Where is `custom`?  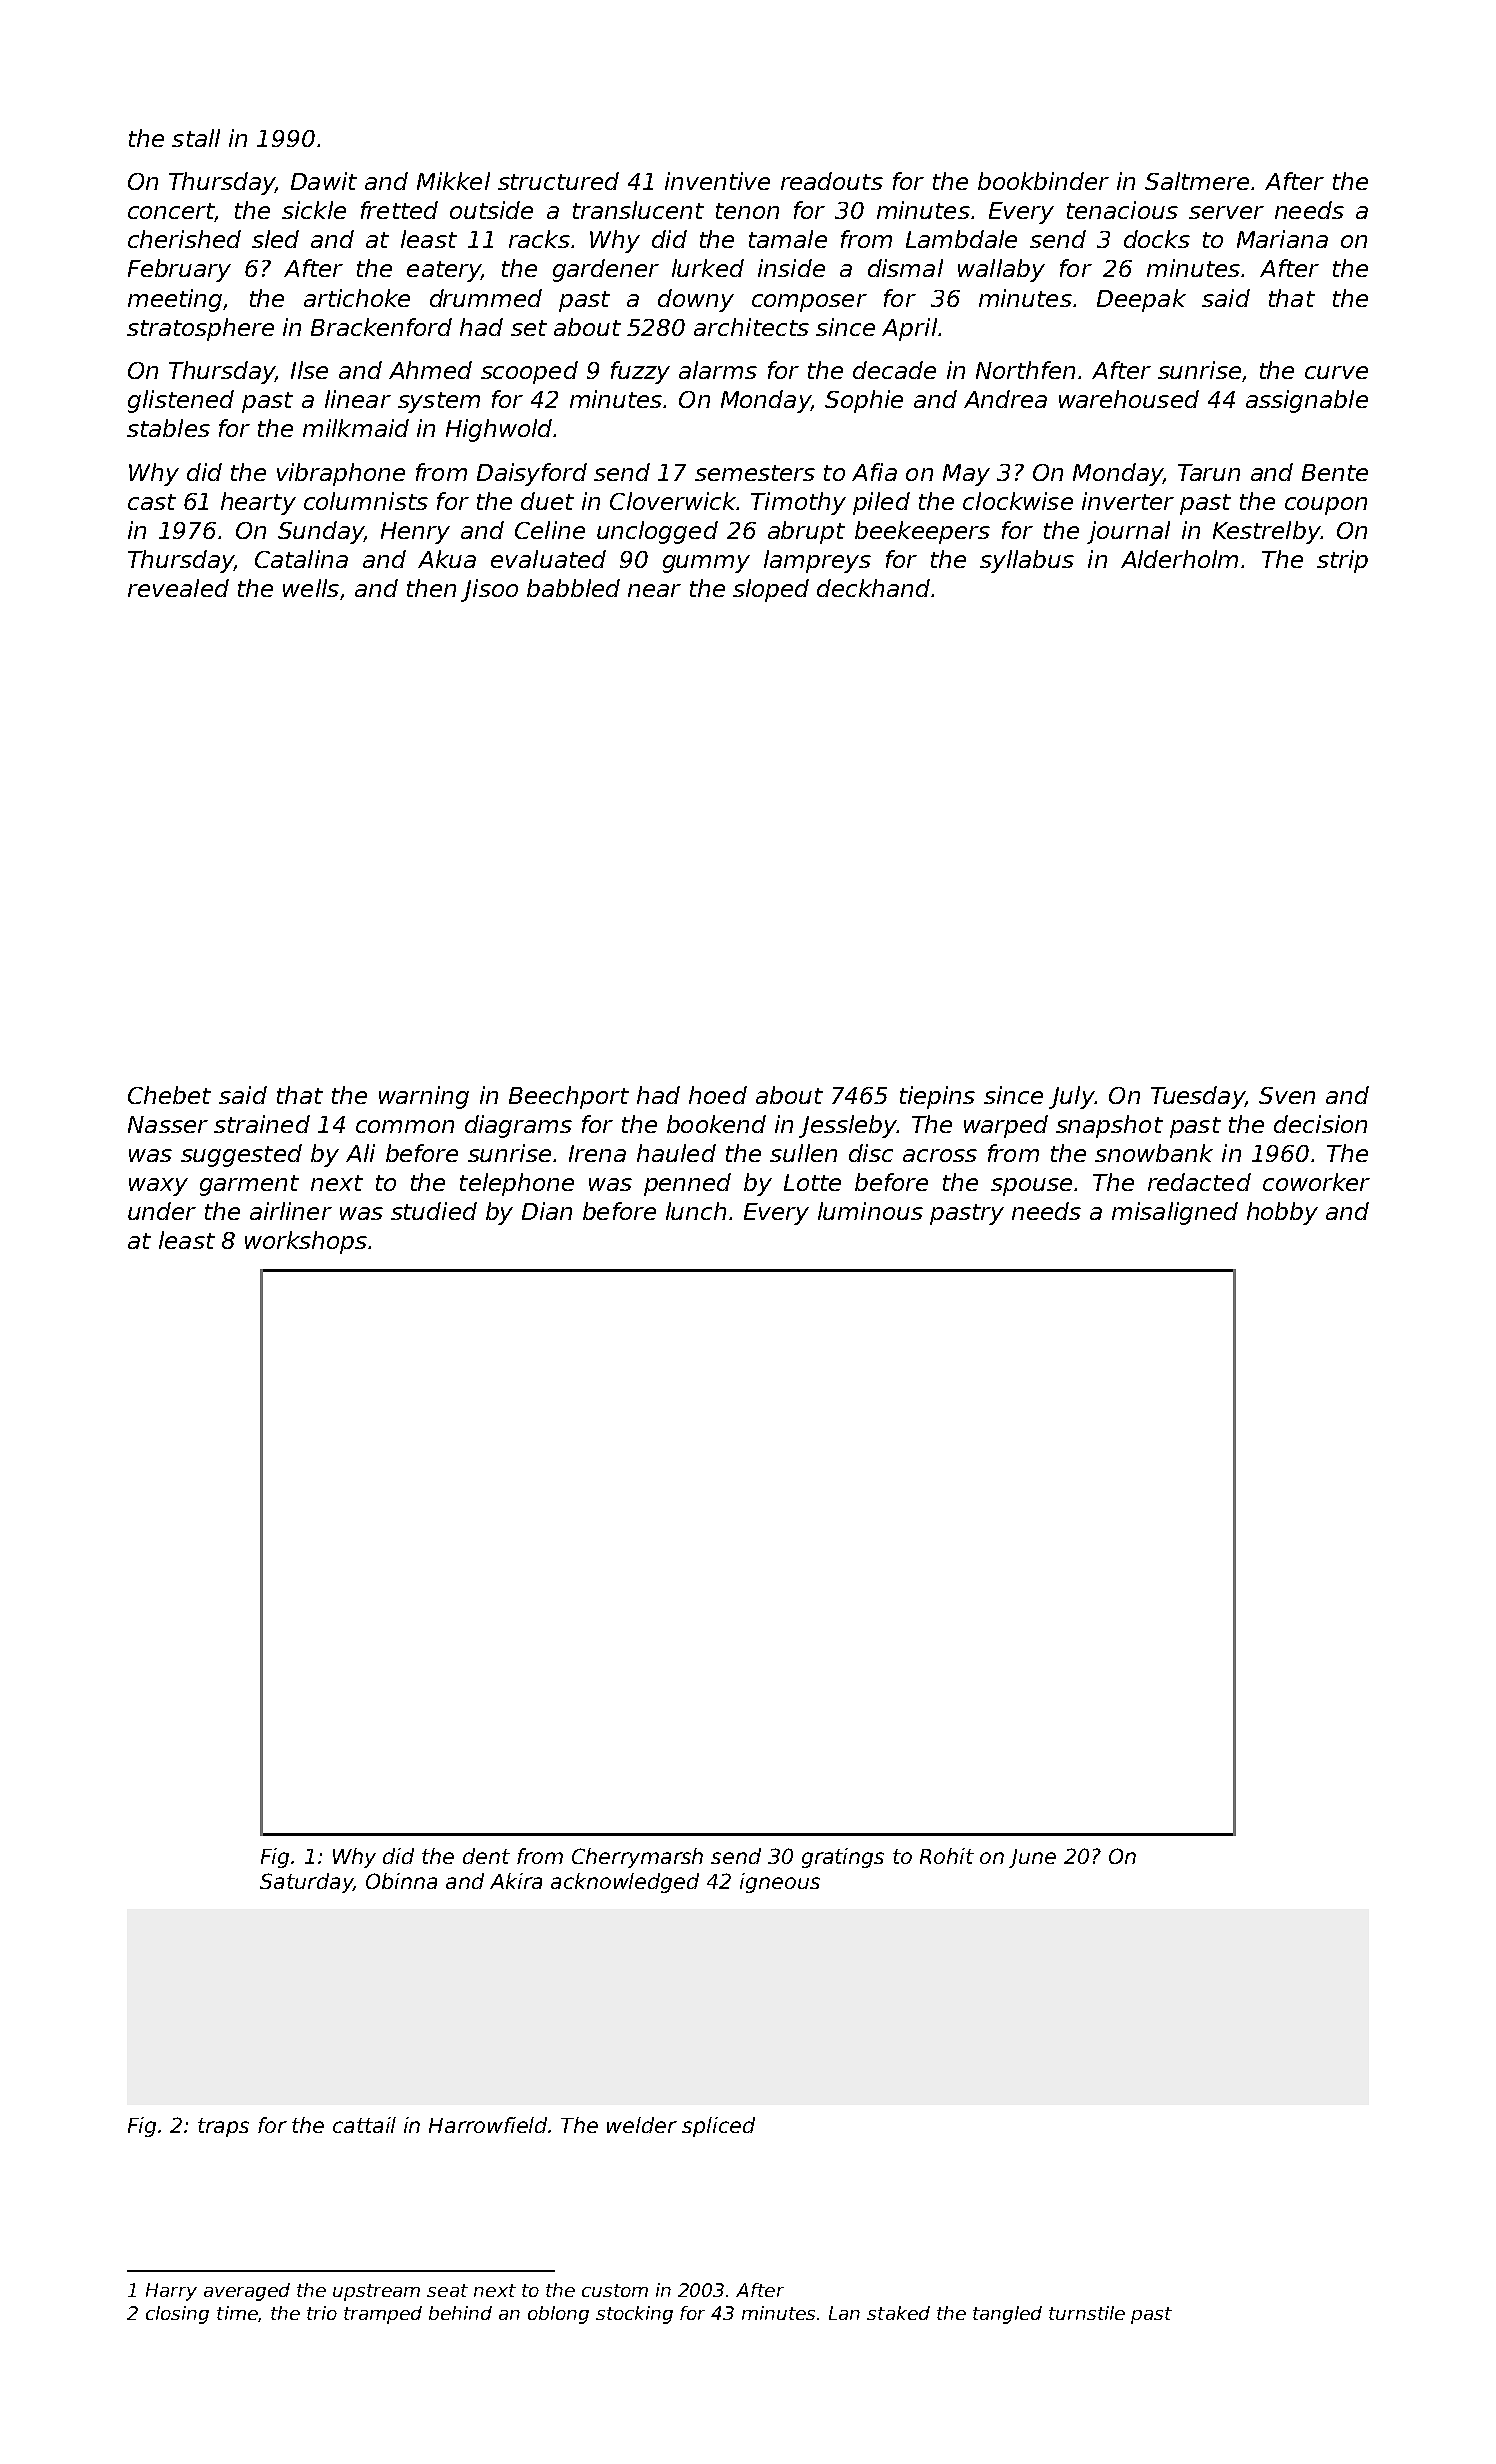 custom is located at coordinates (615, 2290).
